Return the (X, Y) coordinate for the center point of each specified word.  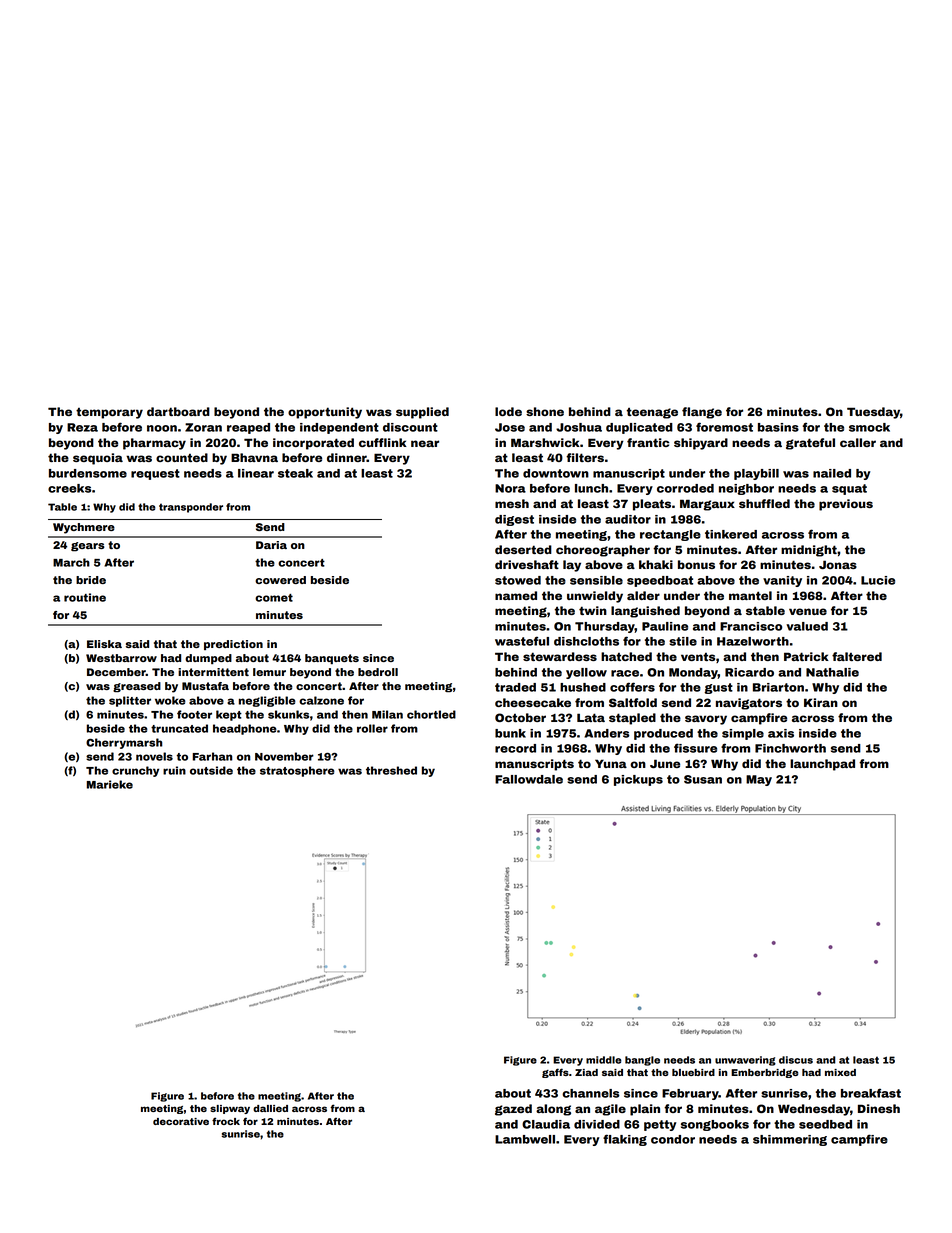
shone (545, 411)
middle (604, 1060)
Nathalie (832, 672)
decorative (181, 1121)
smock (869, 427)
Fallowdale (529, 779)
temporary (109, 413)
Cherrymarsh (124, 743)
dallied (270, 1108)
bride (91, 580)
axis (781, 733)
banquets (332, 659)
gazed (513, 1110)
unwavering (745, 1061)
